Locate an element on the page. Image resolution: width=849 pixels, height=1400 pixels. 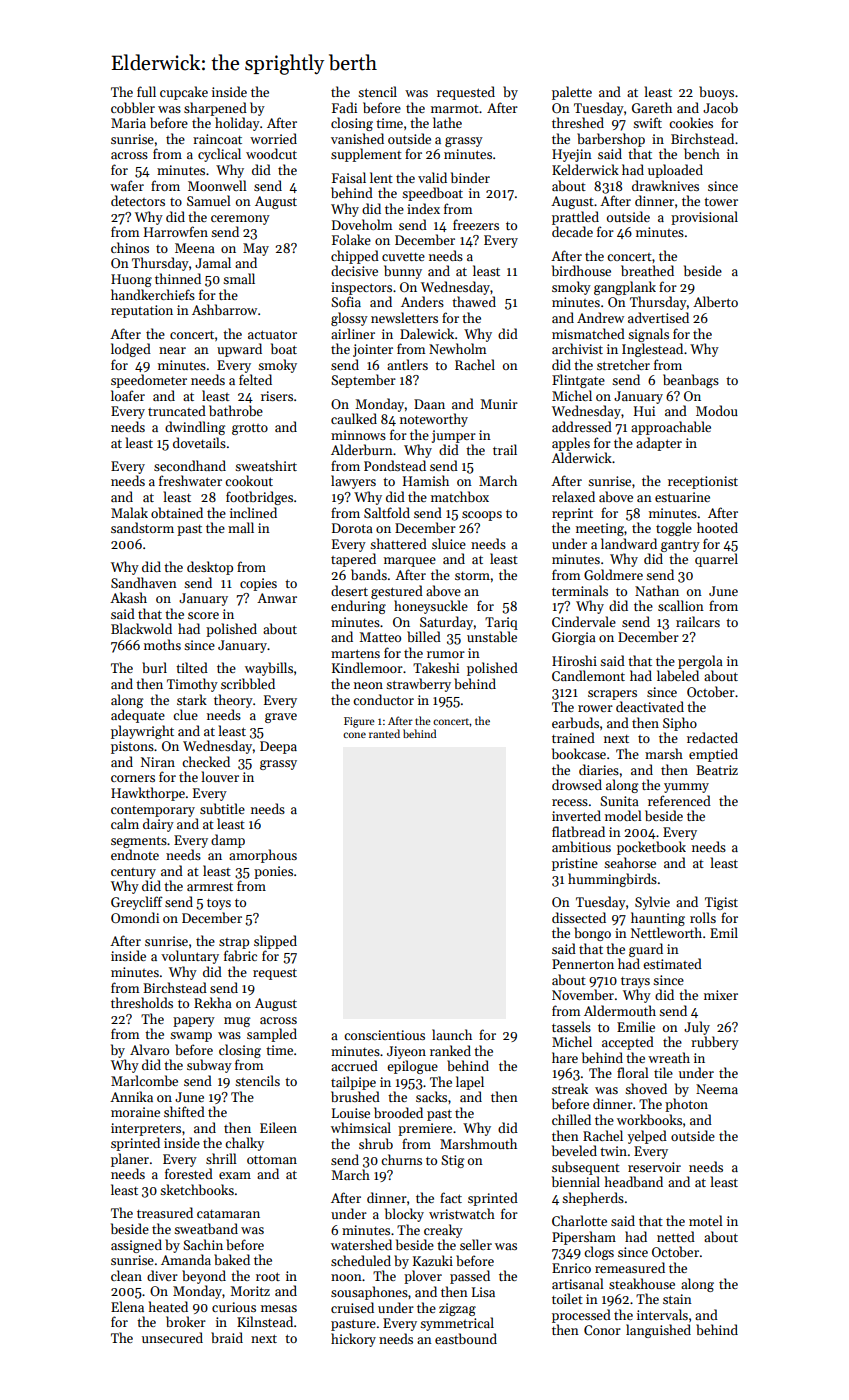
honeysuckle is located at coordinates (431, 607).
